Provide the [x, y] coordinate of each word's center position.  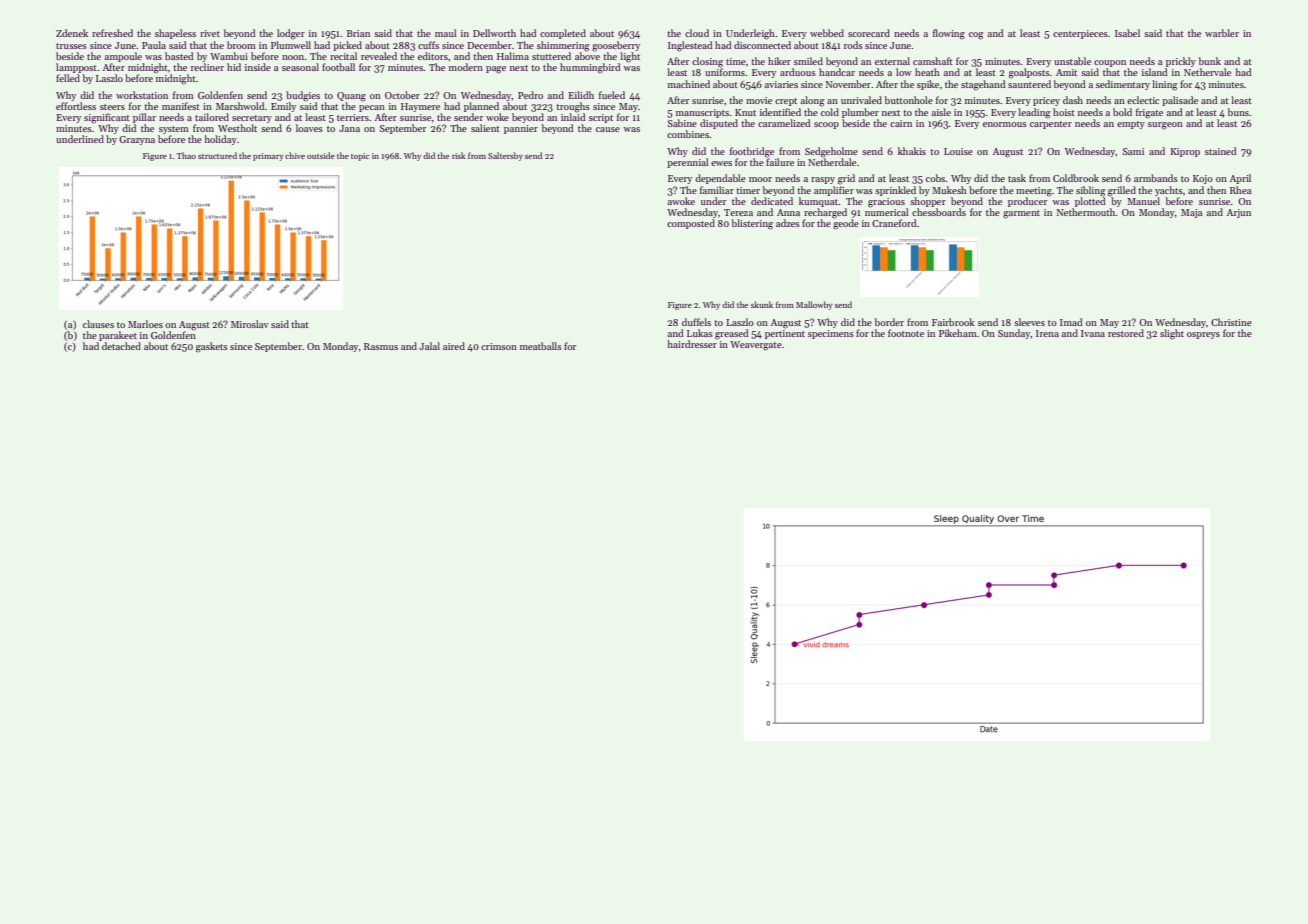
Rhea [1240, 190]
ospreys [1203, 335]
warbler [1222, 33]
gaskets [212, 347]
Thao [186, 155]
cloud [697, 33]
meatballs [541, 346]
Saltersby [505, 156]
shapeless [175, 34]
